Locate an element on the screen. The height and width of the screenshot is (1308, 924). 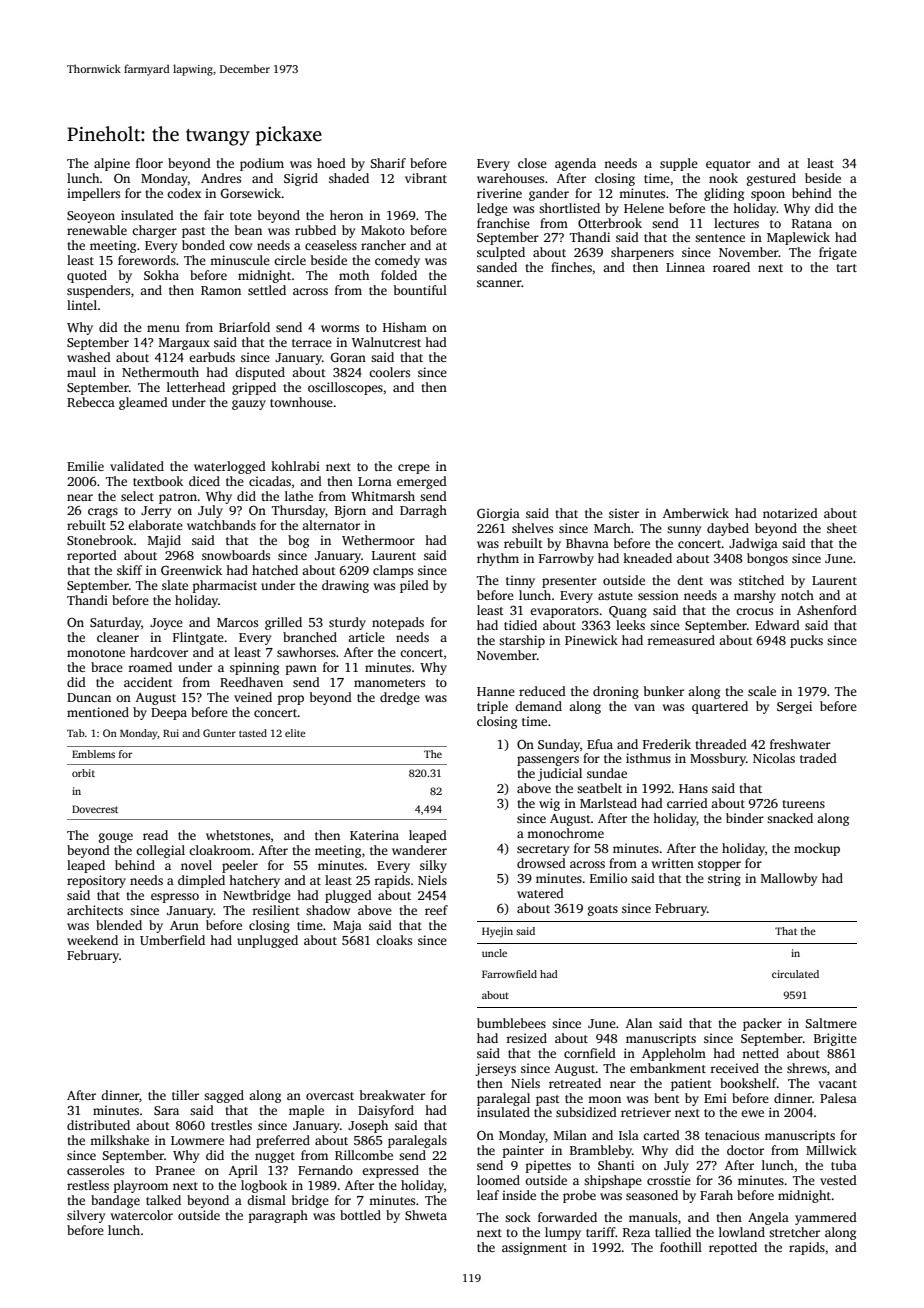
Flintgate is located at coordinates (198, 638).
